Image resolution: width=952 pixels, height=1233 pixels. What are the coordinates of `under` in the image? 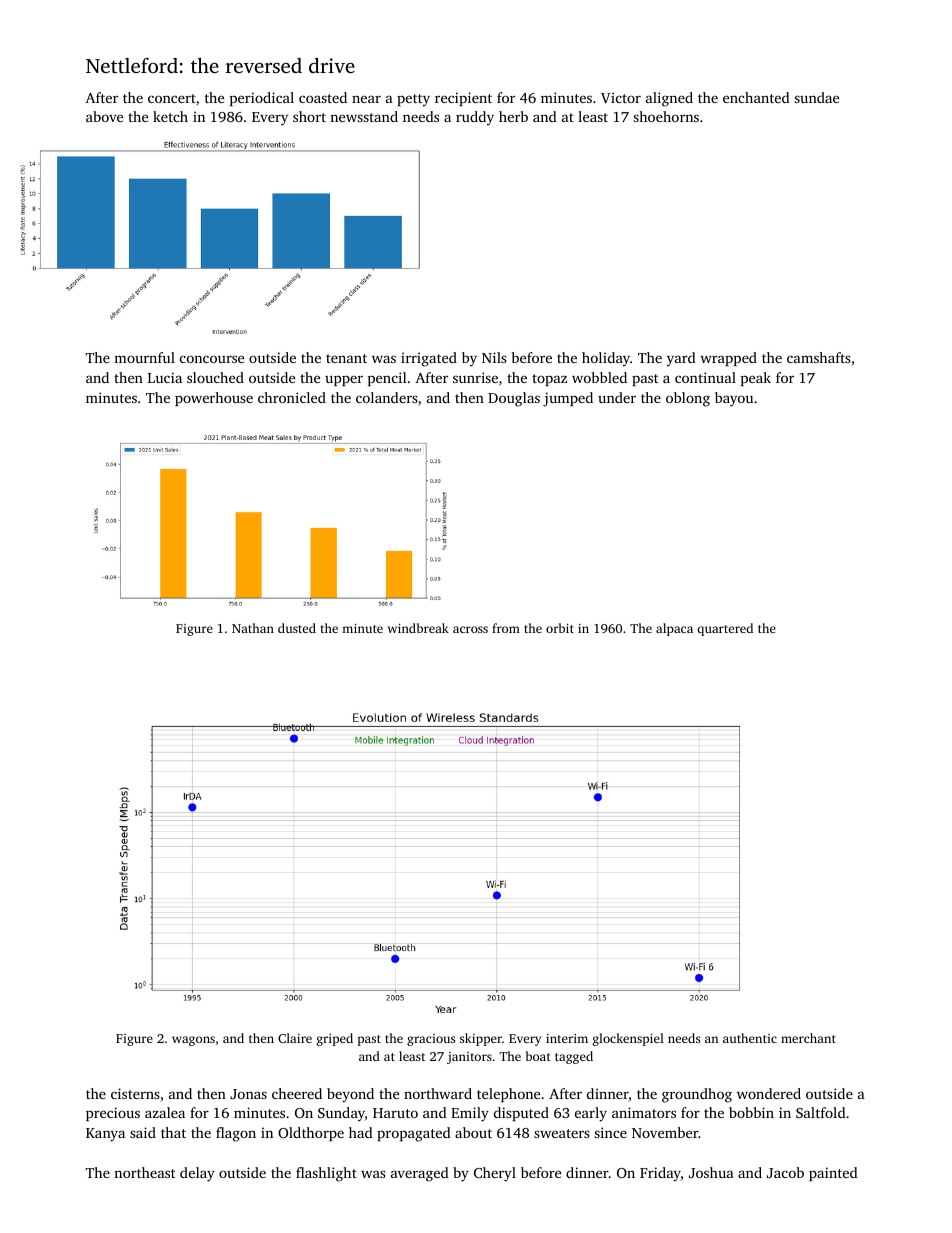 It's located at (617, 397).
